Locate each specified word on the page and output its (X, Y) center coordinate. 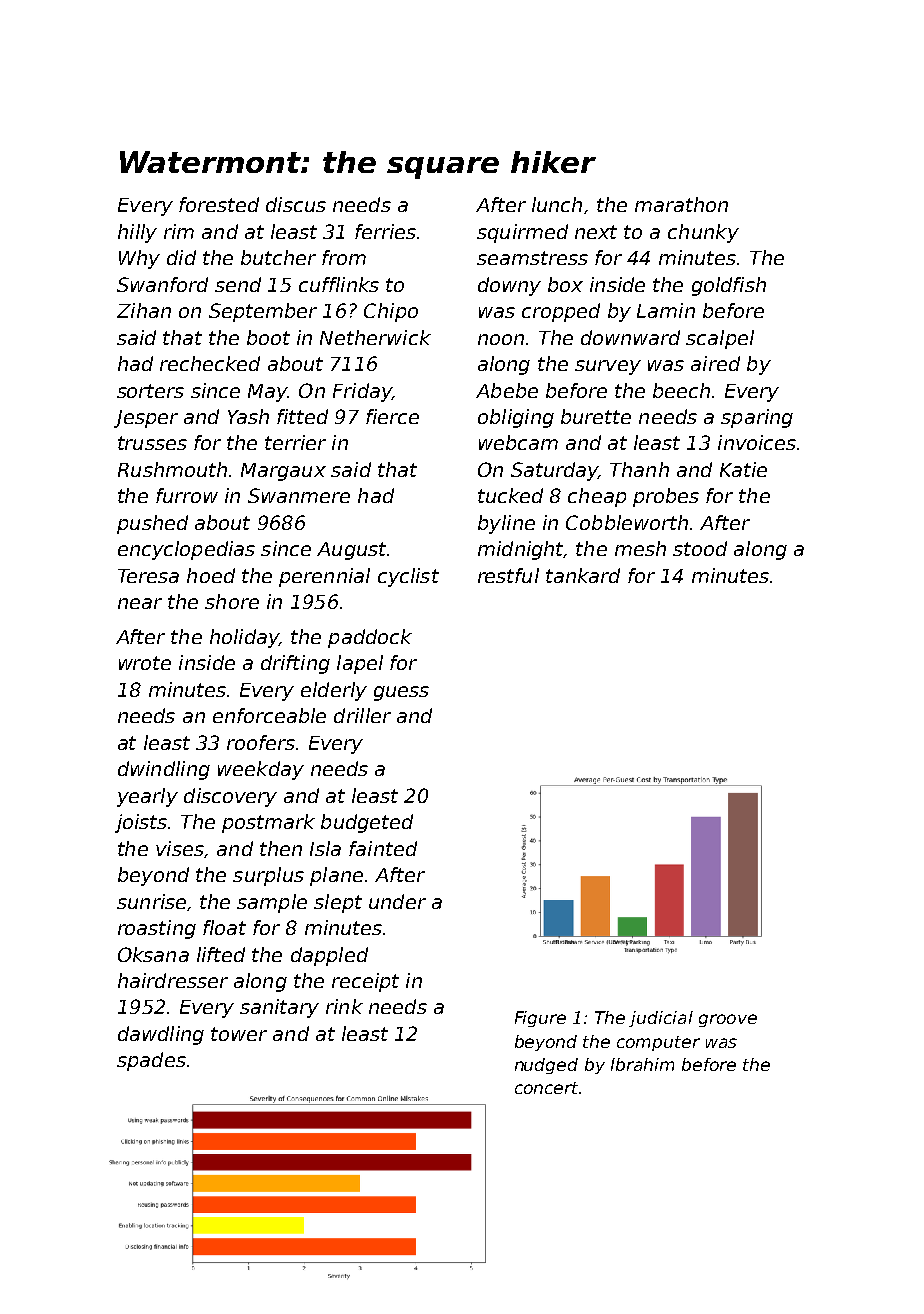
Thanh (639, 469)
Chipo (391, 312)
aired (715, 363)
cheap (597, 497)
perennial (324, 577)
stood (700, 548)
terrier (295, 442)
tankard (583, 575)
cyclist (408, 577)
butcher (278, 257)
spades (151, 1061)
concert (546, 1088)
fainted (383, 848)
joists (141, 823)
